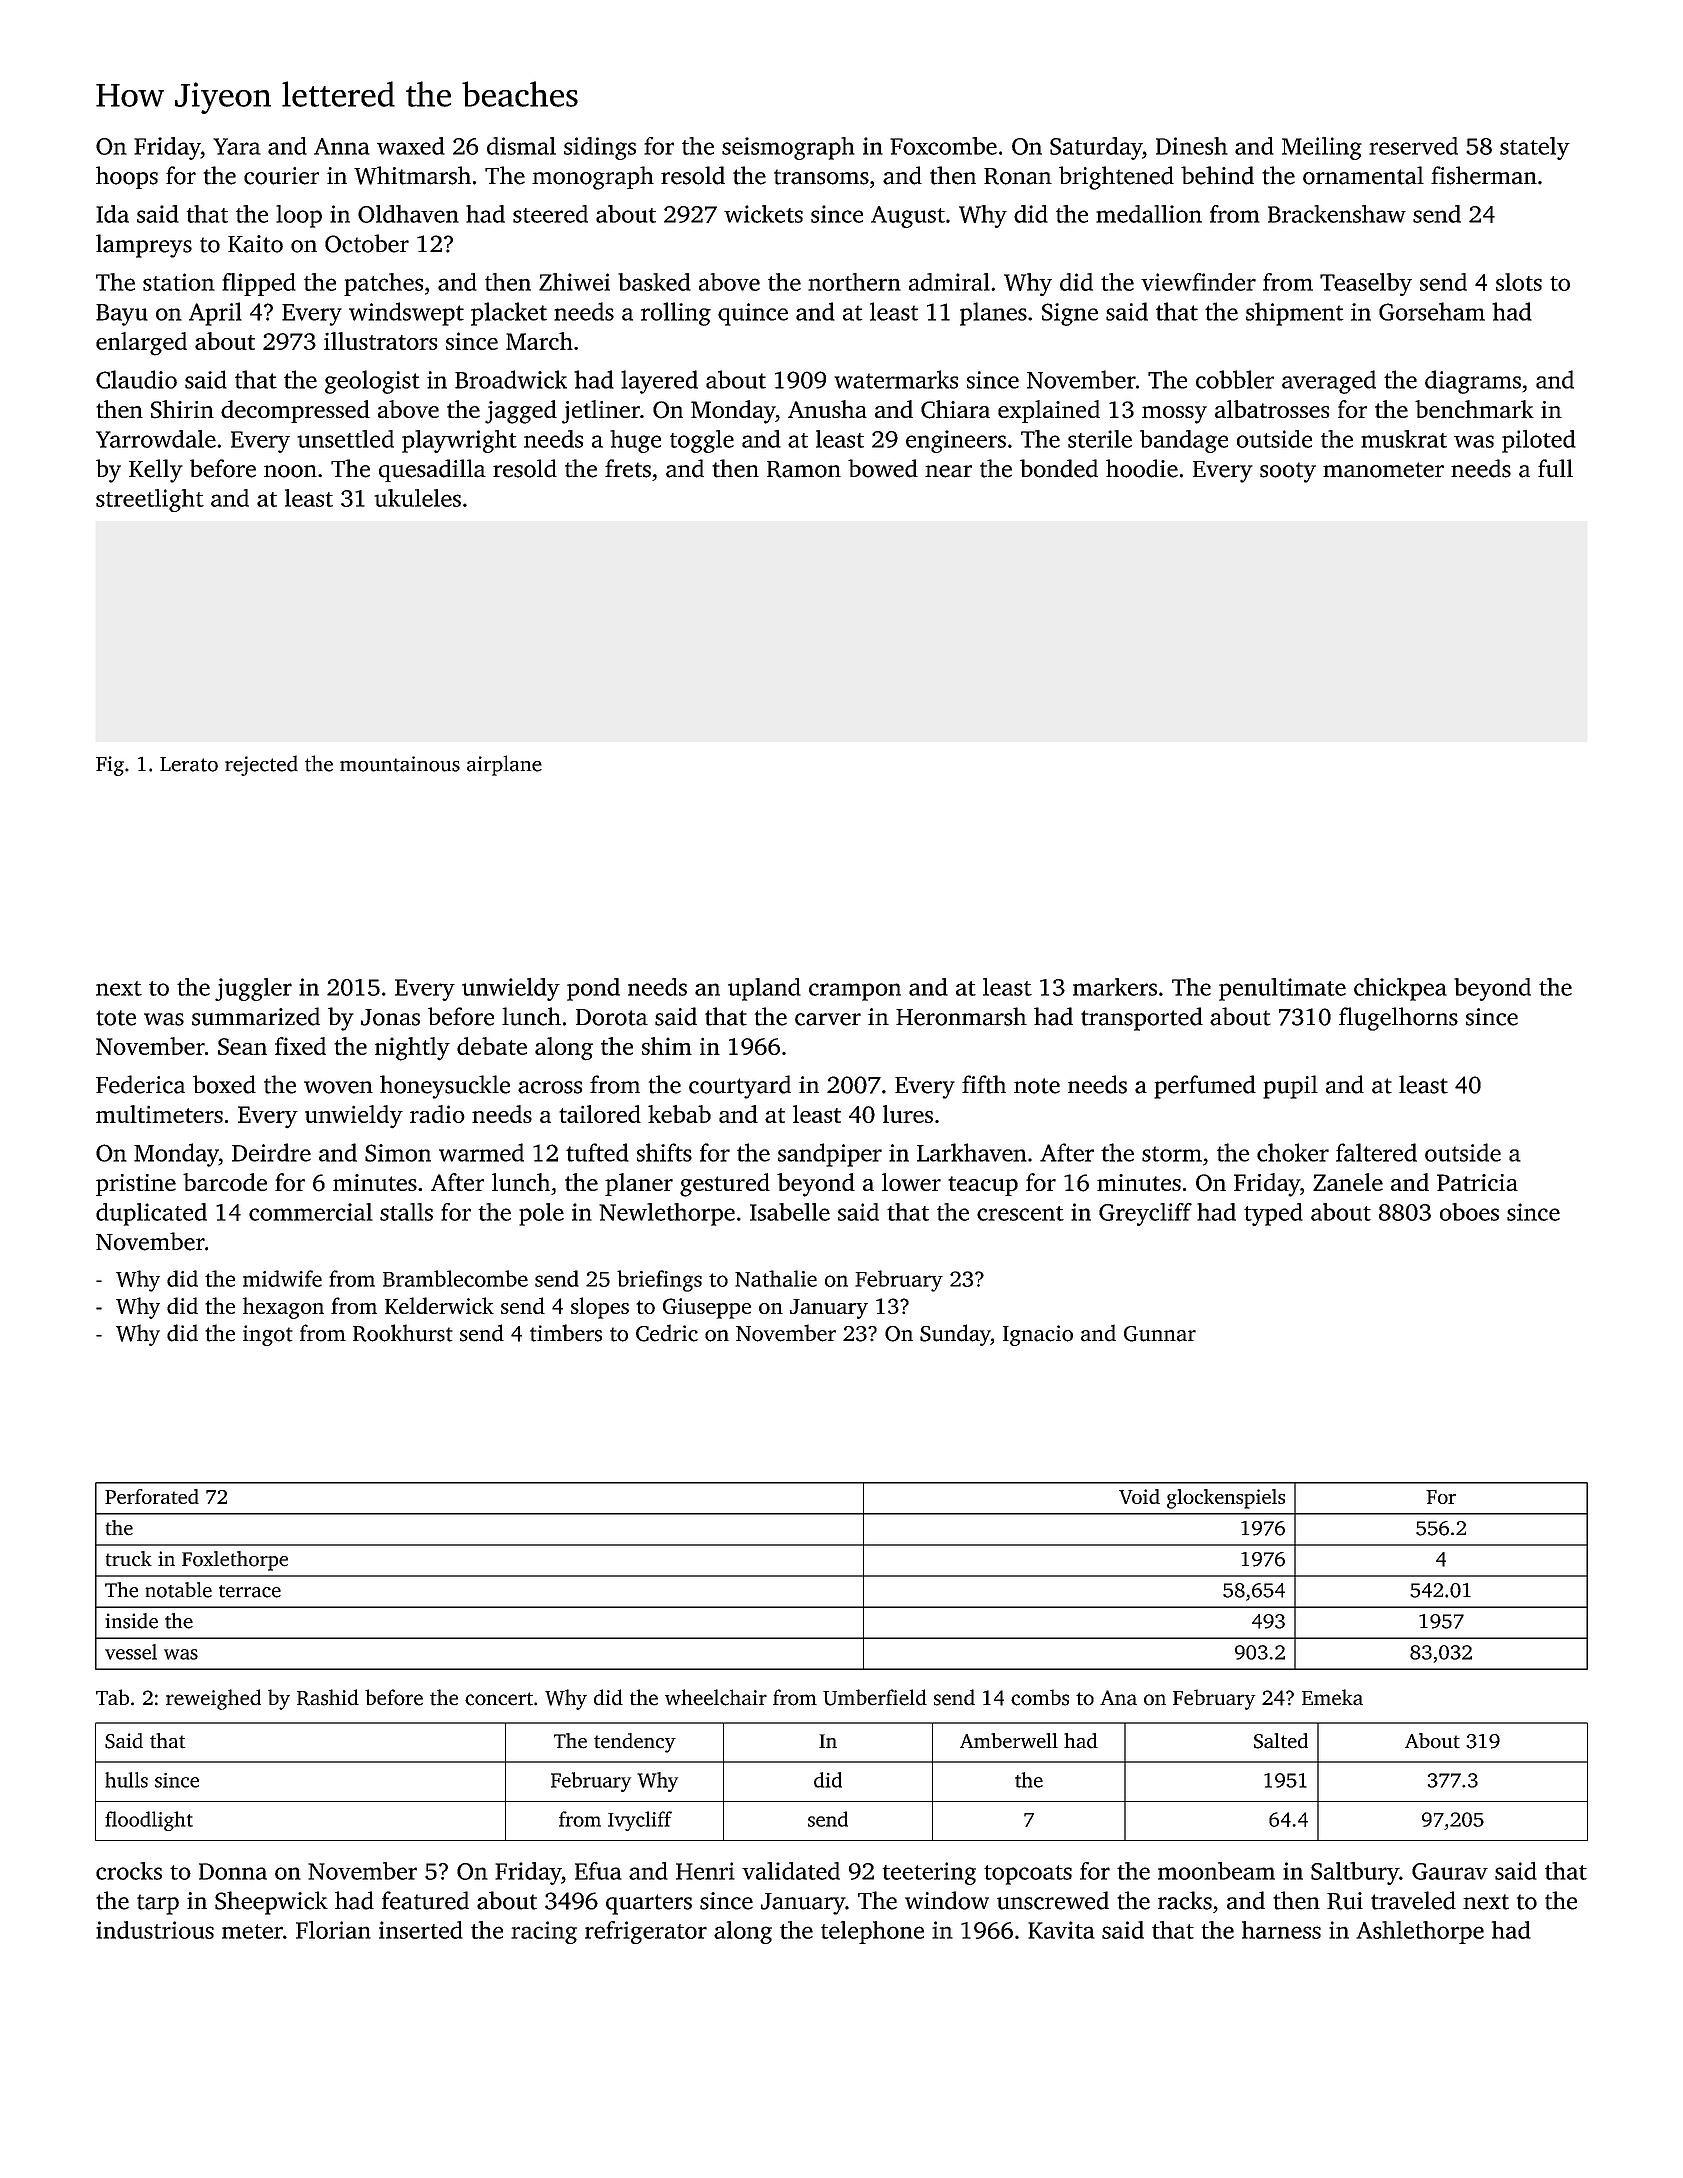 This document has height=2178, width=1683. Describe the element at coordinates (504, 765) in the document. I see `airplane` at that location.
